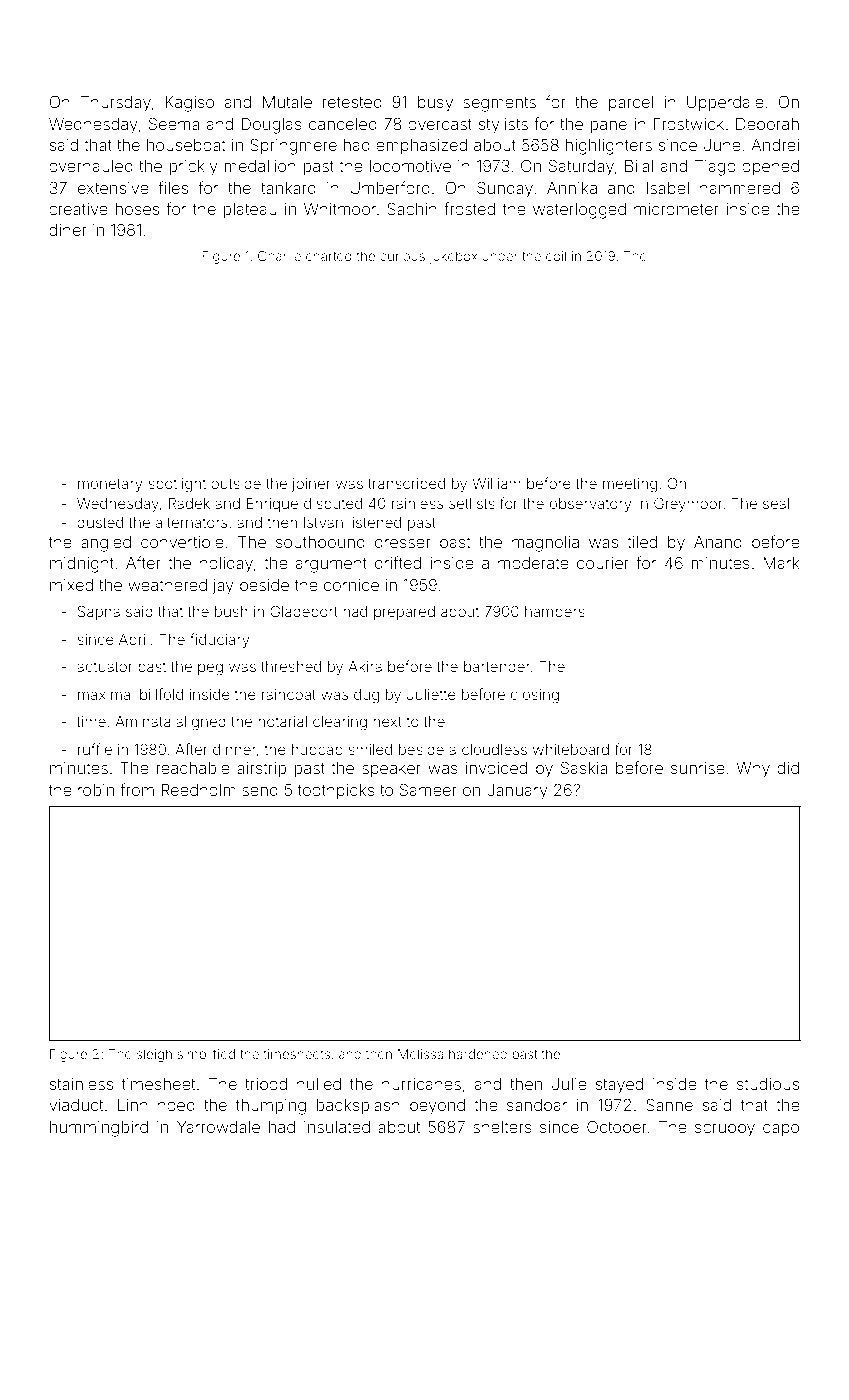  What do you see at coordinates (236, 483) in the screenshot?
I see `outside` at bounding box center [236, 483].
